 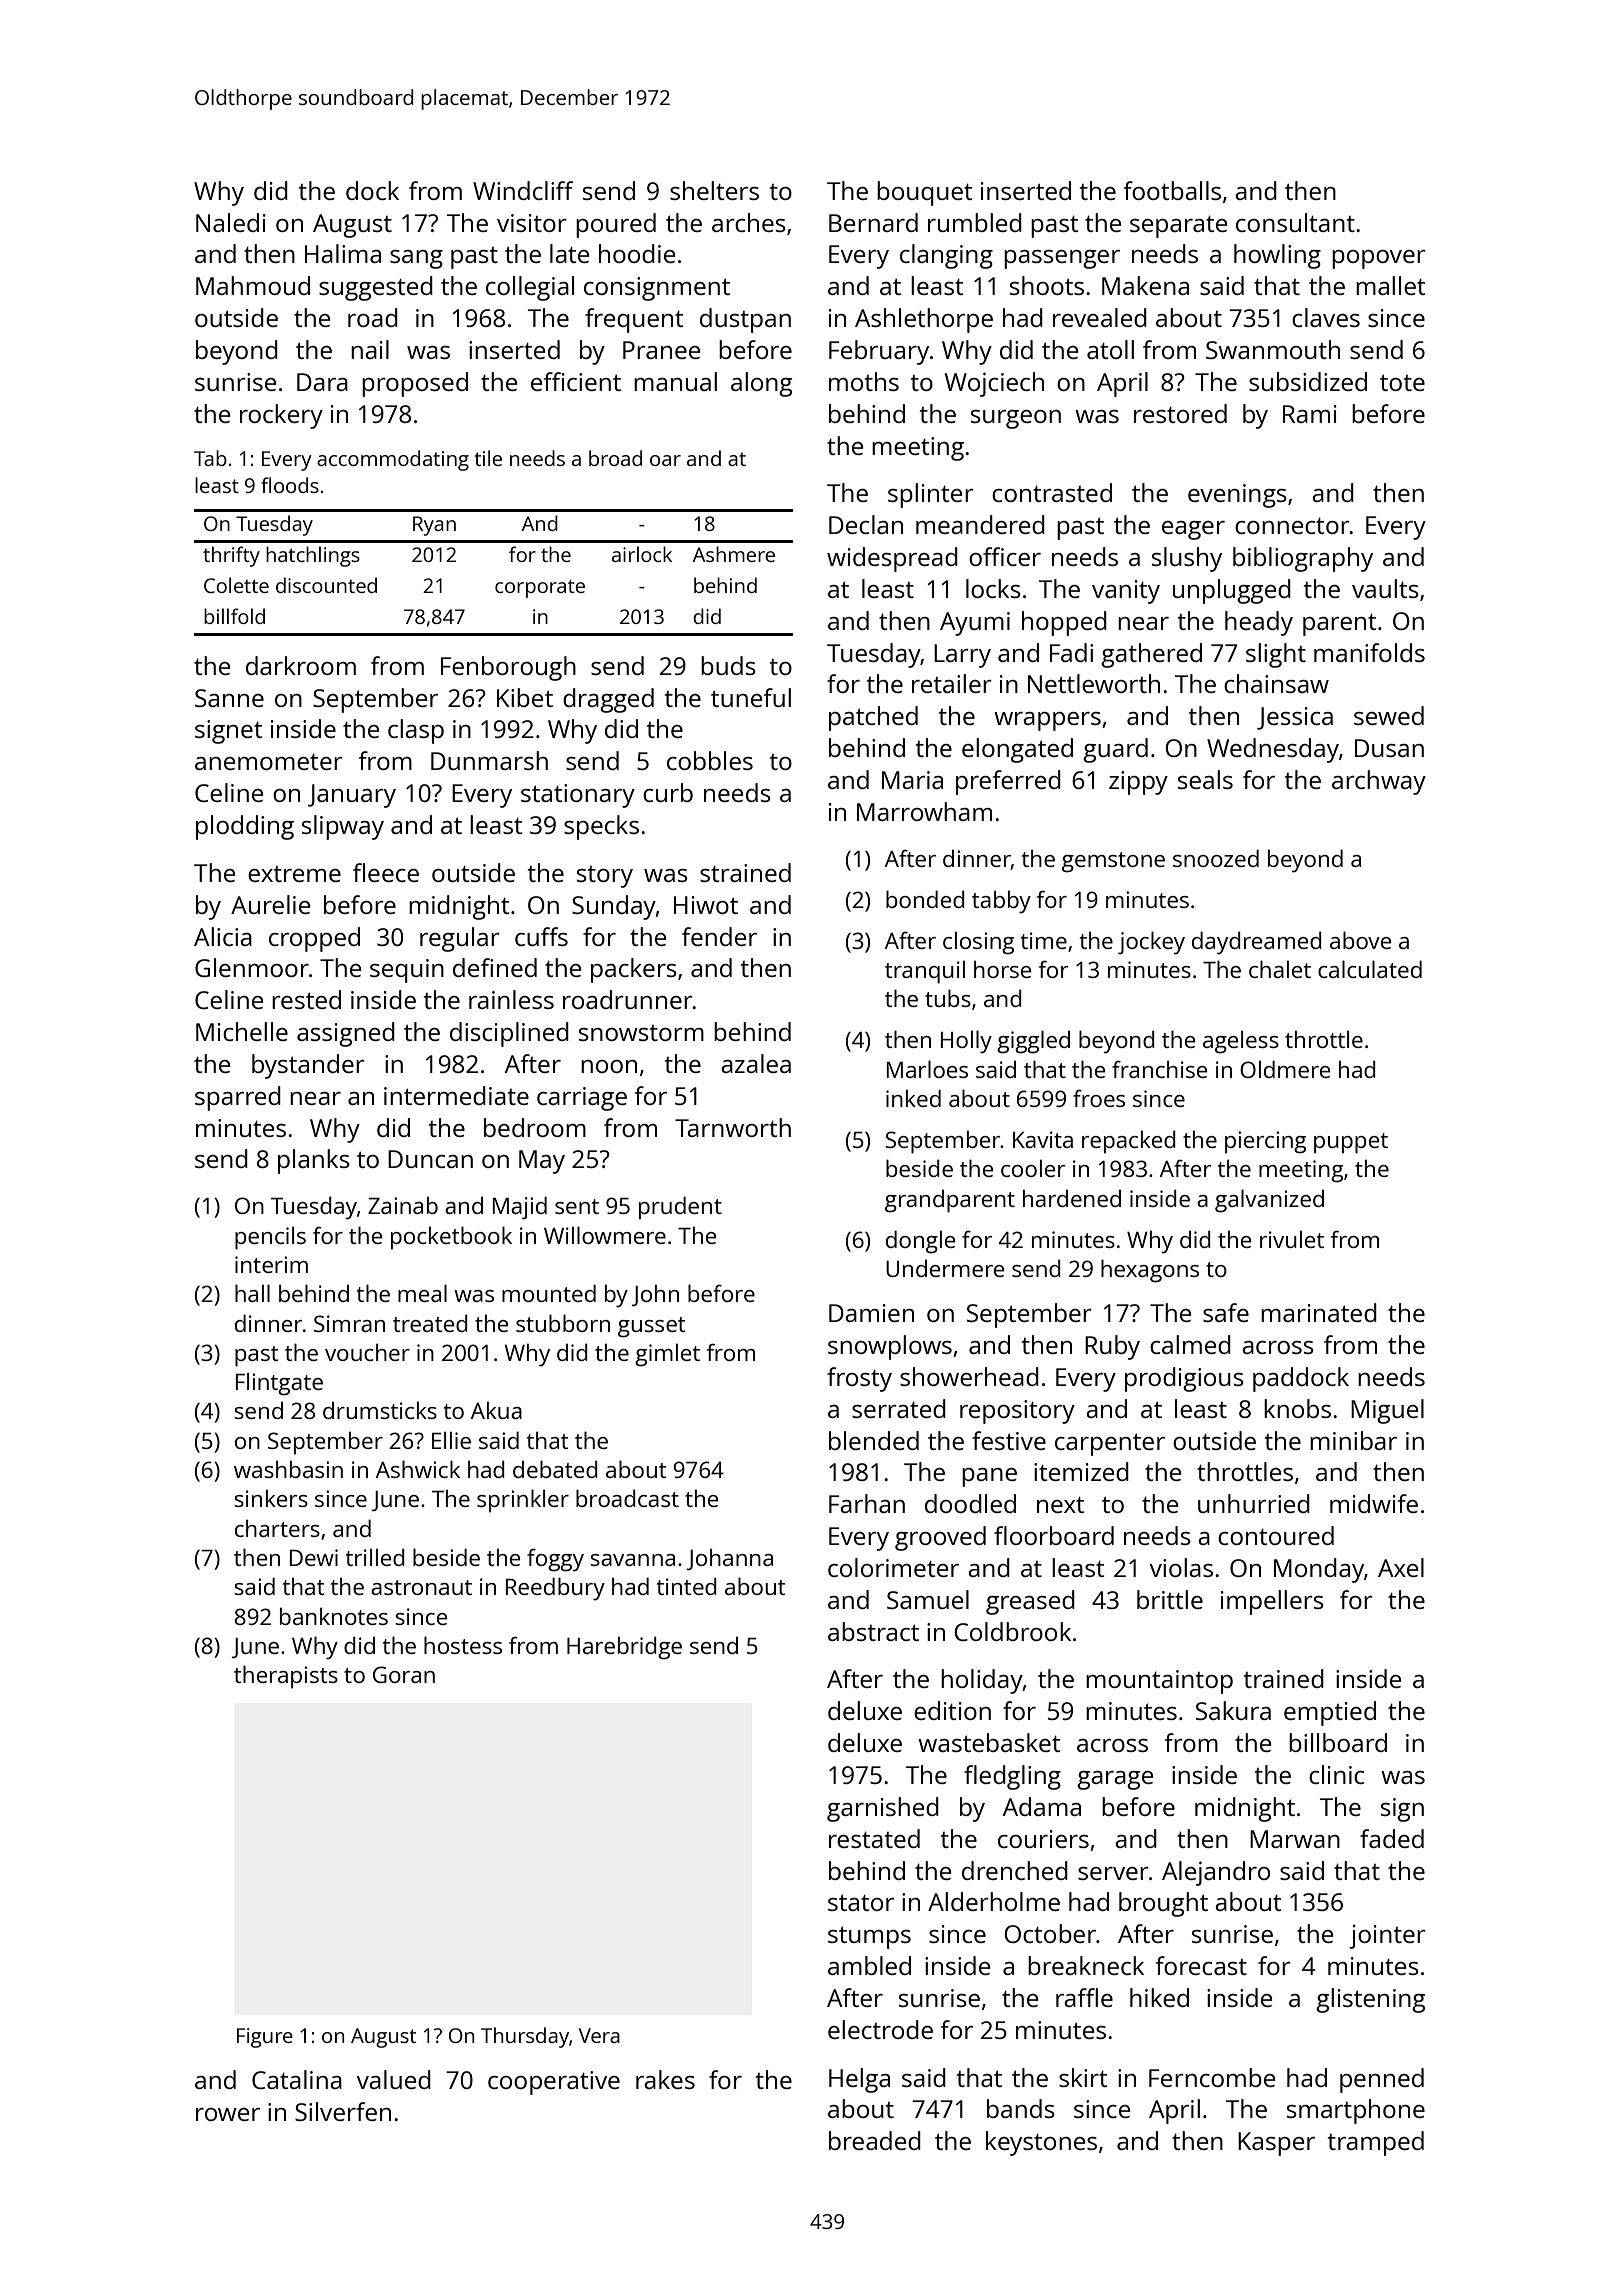 I want to click on Dewi, so click(x=314, y=1557).
